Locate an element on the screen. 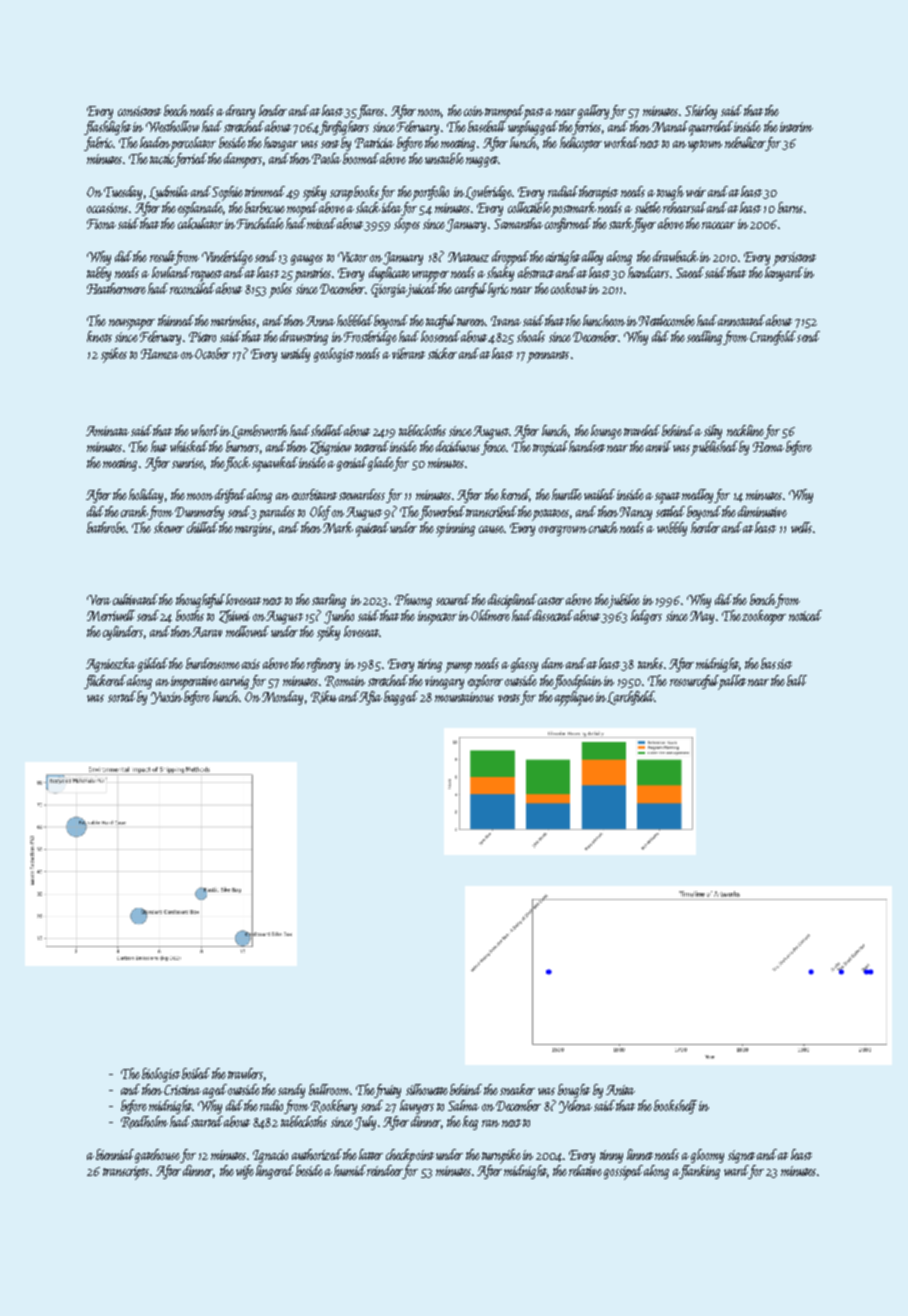  Vinebridge is located at coordinates (227, 258).
